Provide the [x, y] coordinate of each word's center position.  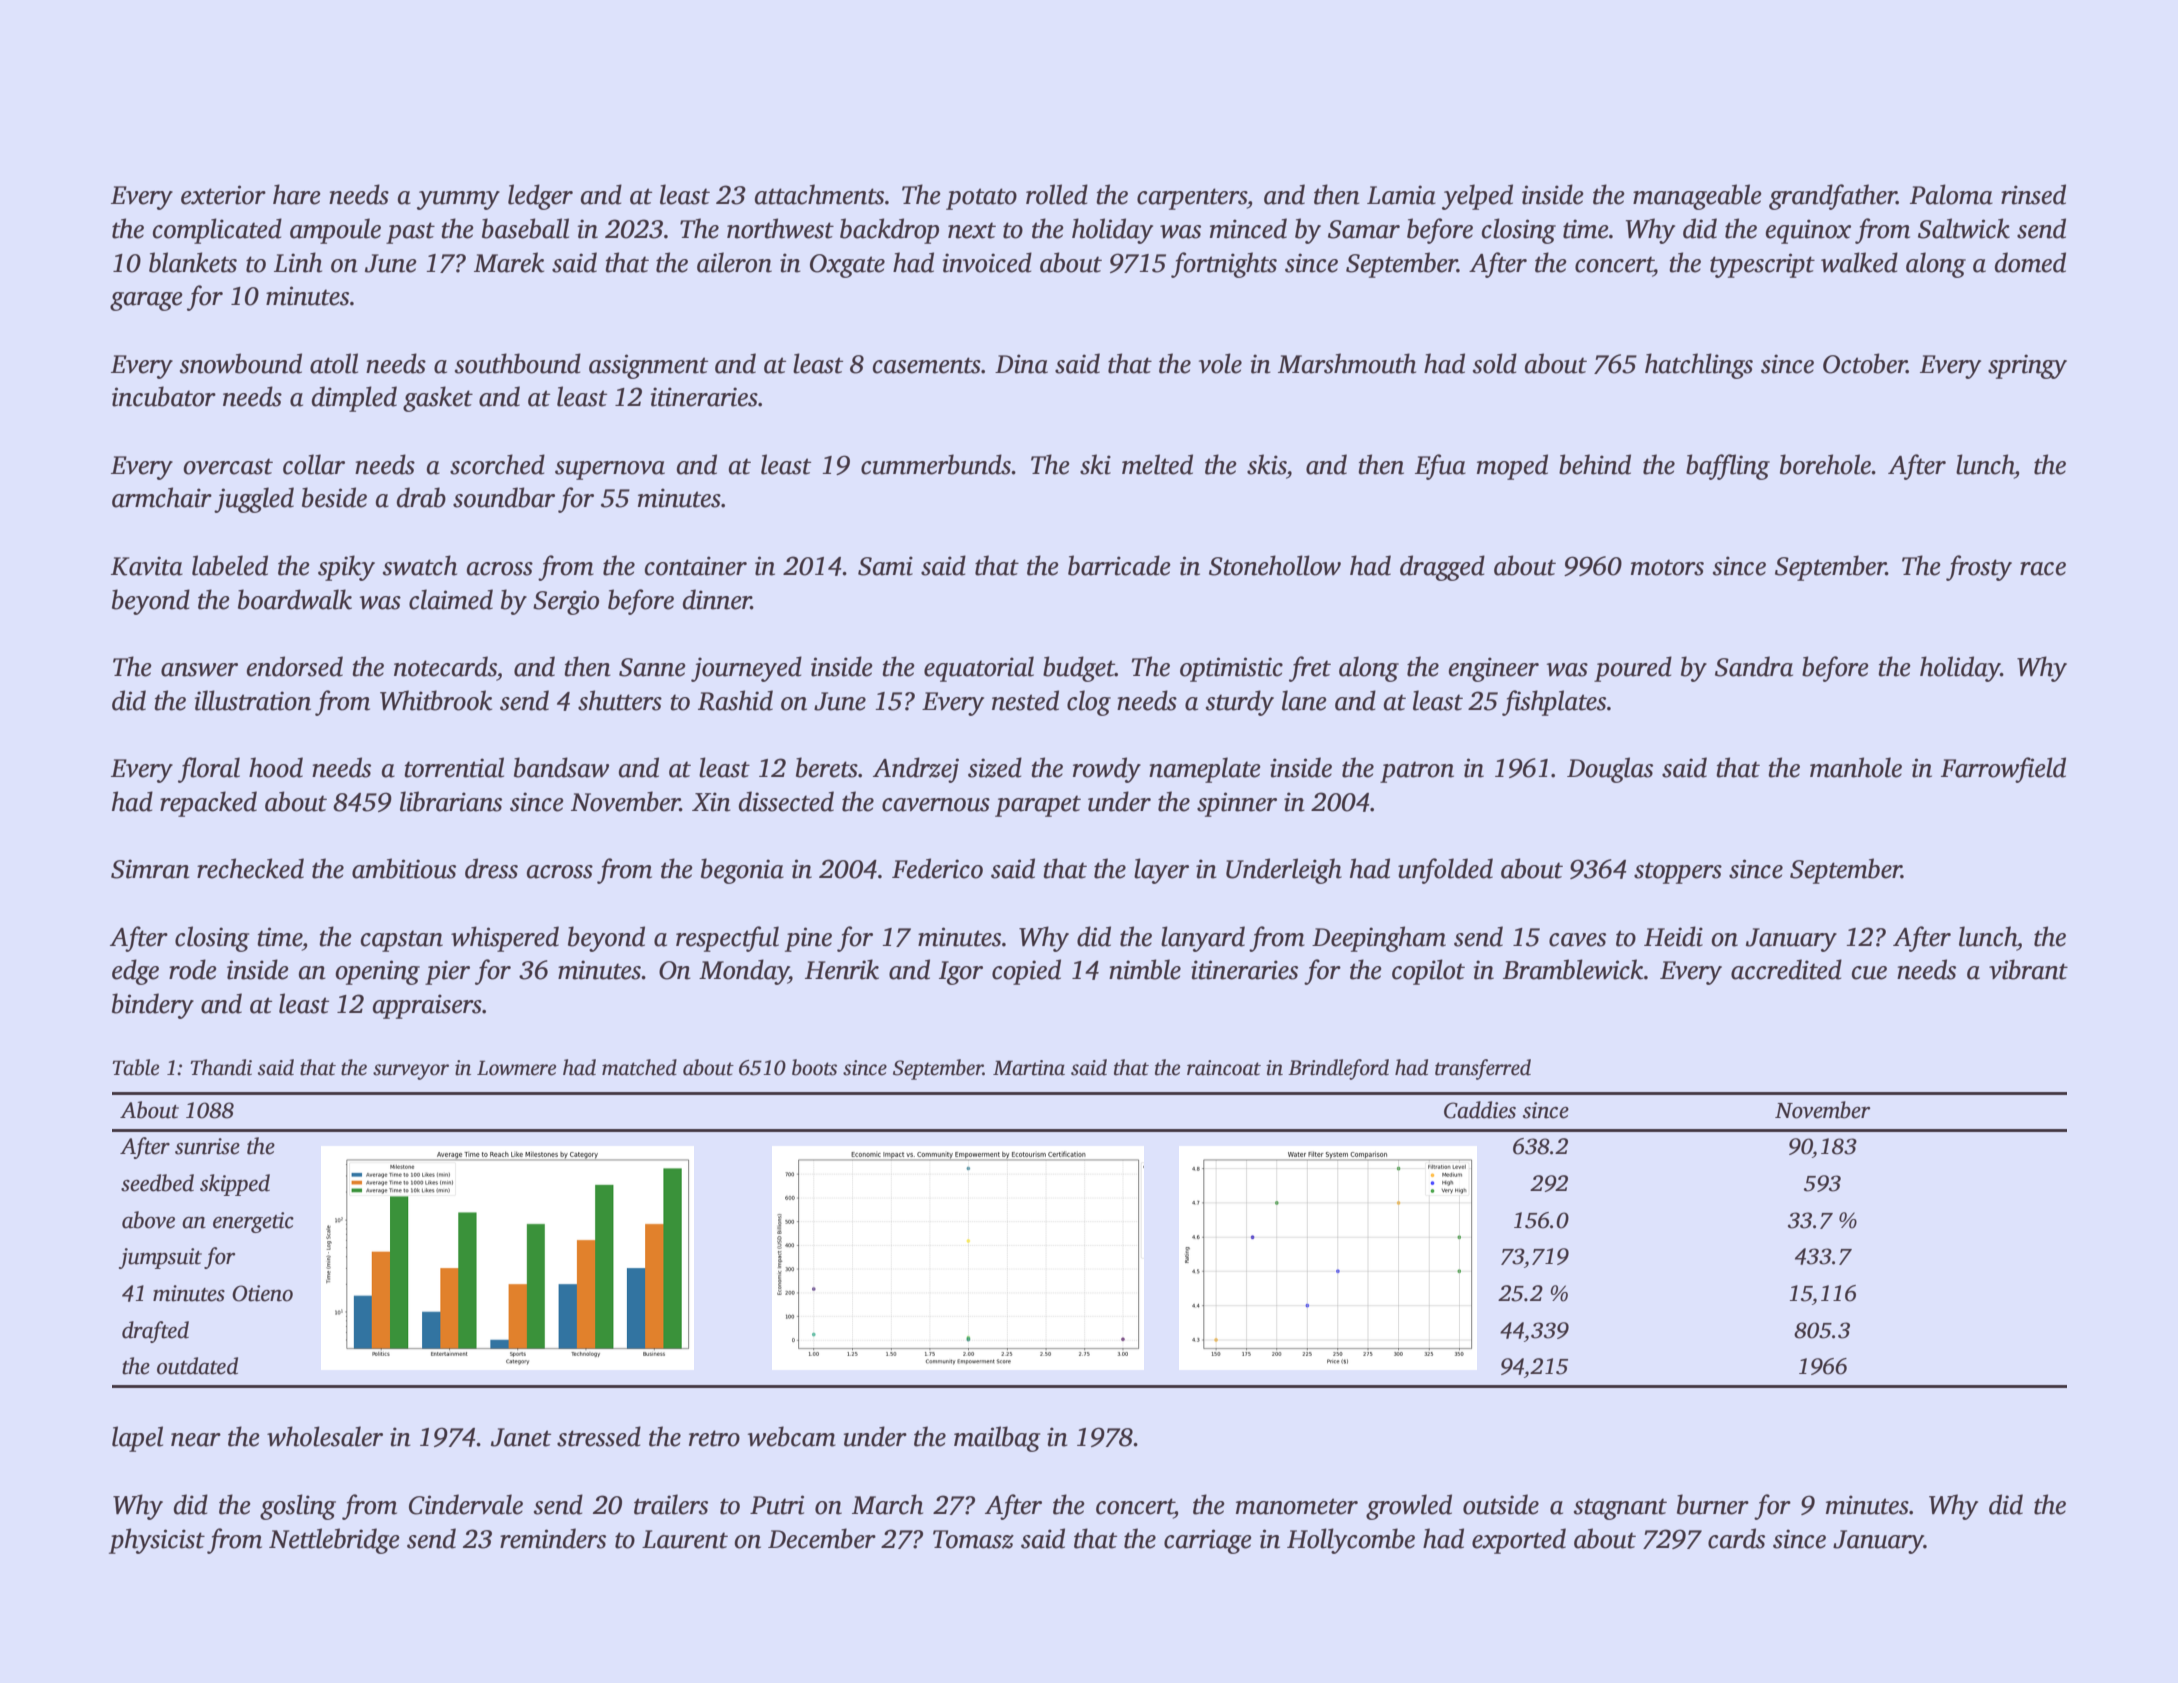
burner [1713, 1504]
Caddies [1480, 1110]
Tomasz [973, 1539]
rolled [1057, 194]
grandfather [1833, 197]
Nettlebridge [334, 1541]
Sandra [1754, 666]
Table [135, 1067]
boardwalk [295, 599]
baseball [525, 228]
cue [1869, 973]
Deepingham [1379, 939]
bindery [153, 1006]
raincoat [1224, 1068]
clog [1089, 703]
